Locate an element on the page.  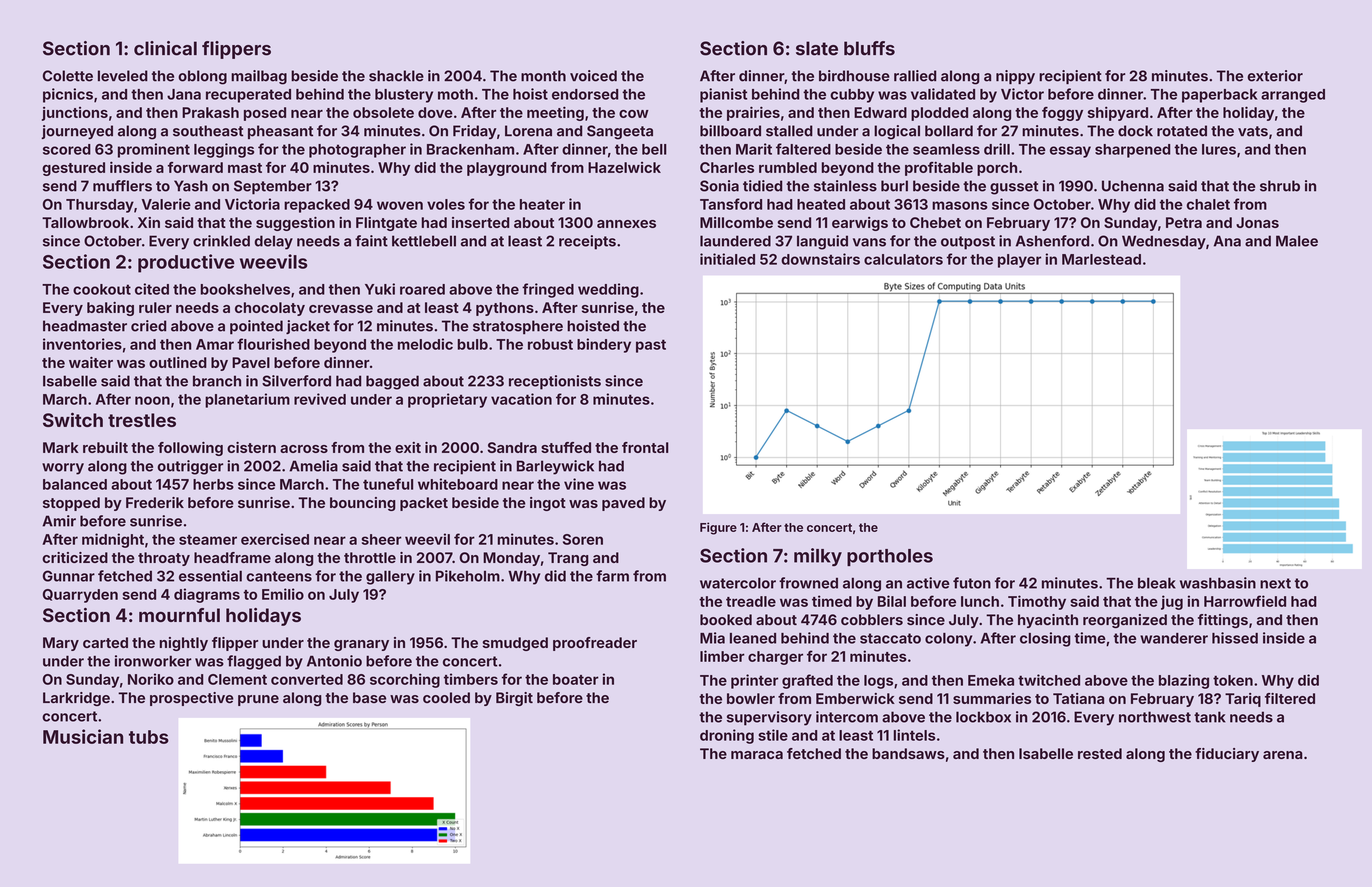
essay is located at coordinates (1070, 152).
